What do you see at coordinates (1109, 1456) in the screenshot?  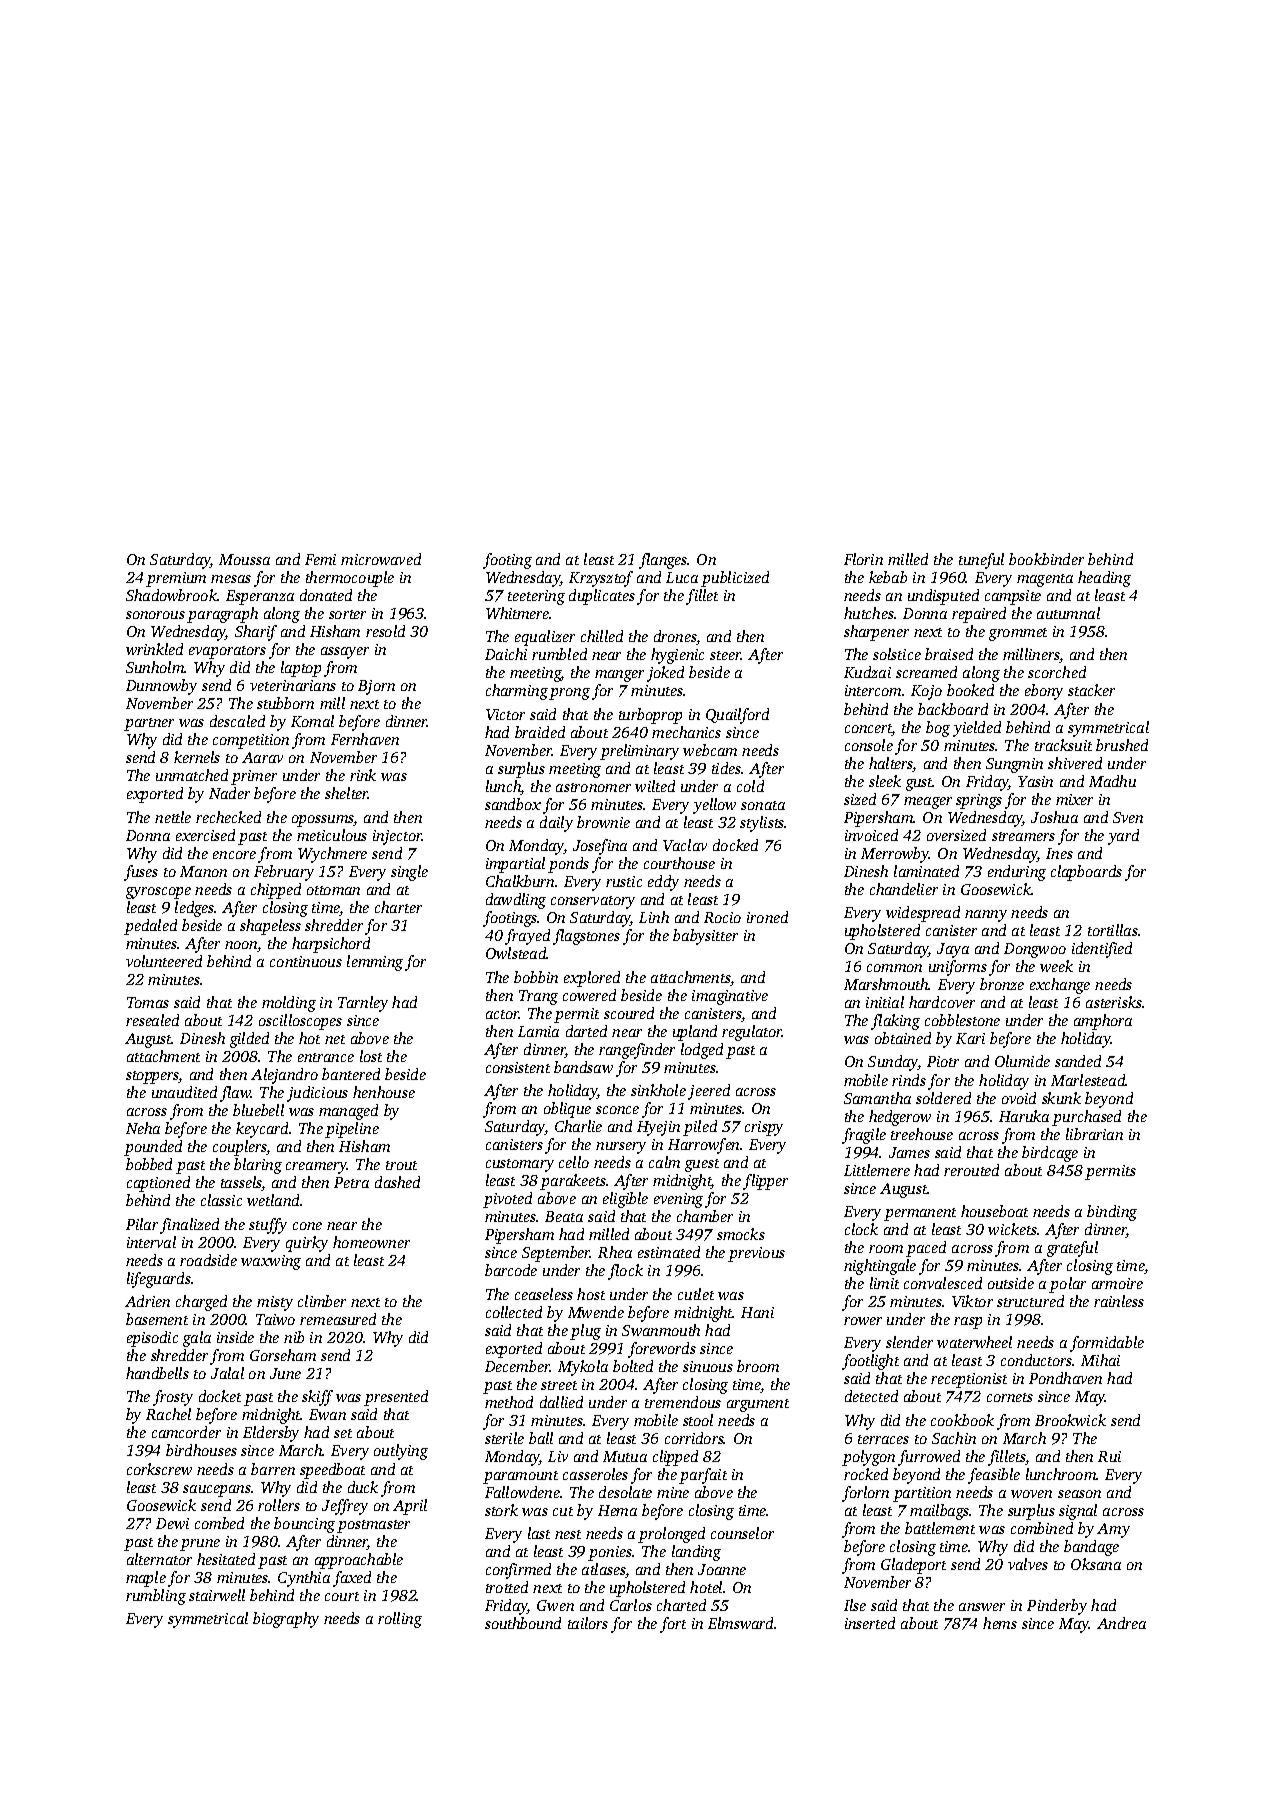 I see `Rui` at bounding box center [1109, 1456].
